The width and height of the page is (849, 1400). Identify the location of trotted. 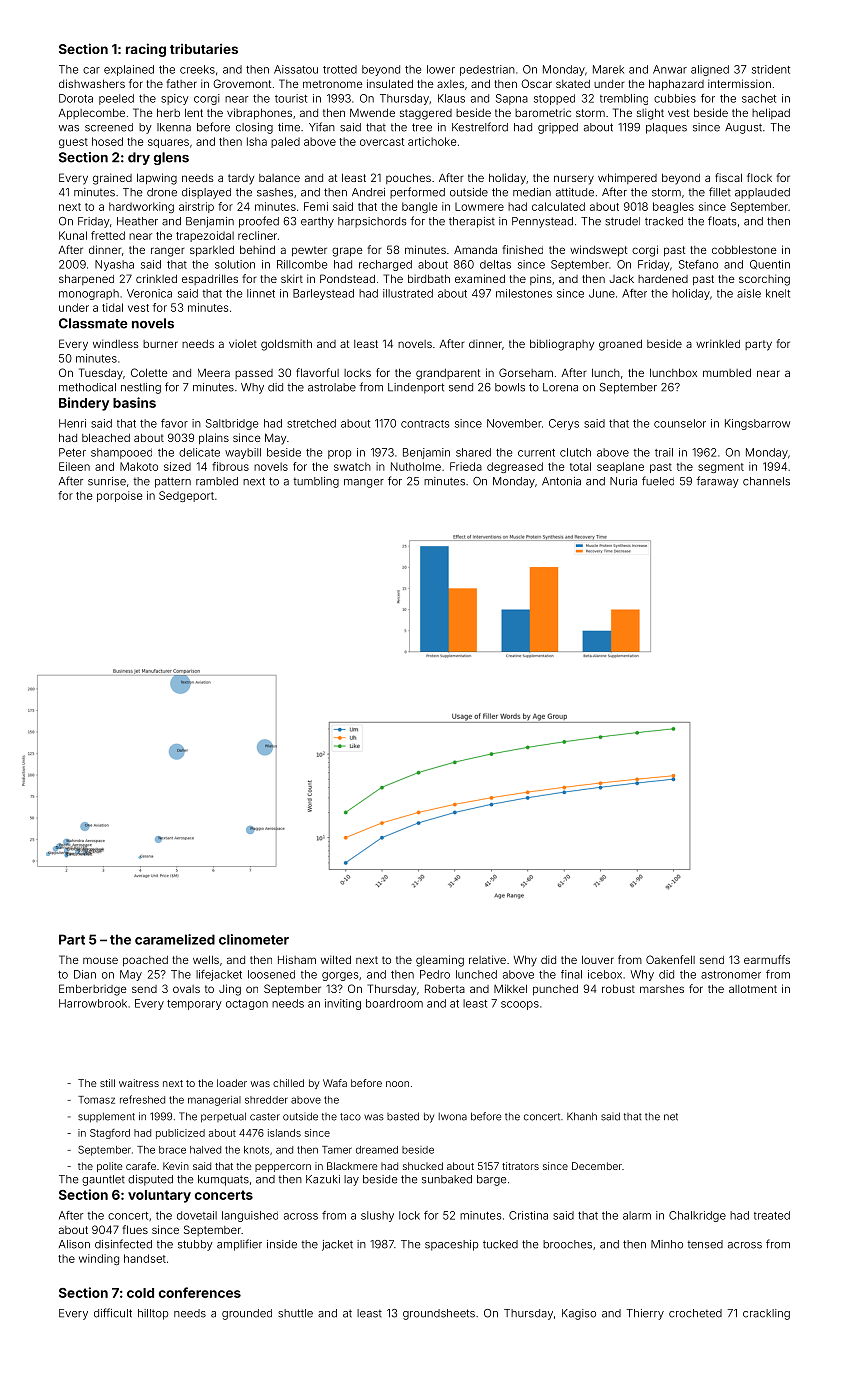
(340, 69).
